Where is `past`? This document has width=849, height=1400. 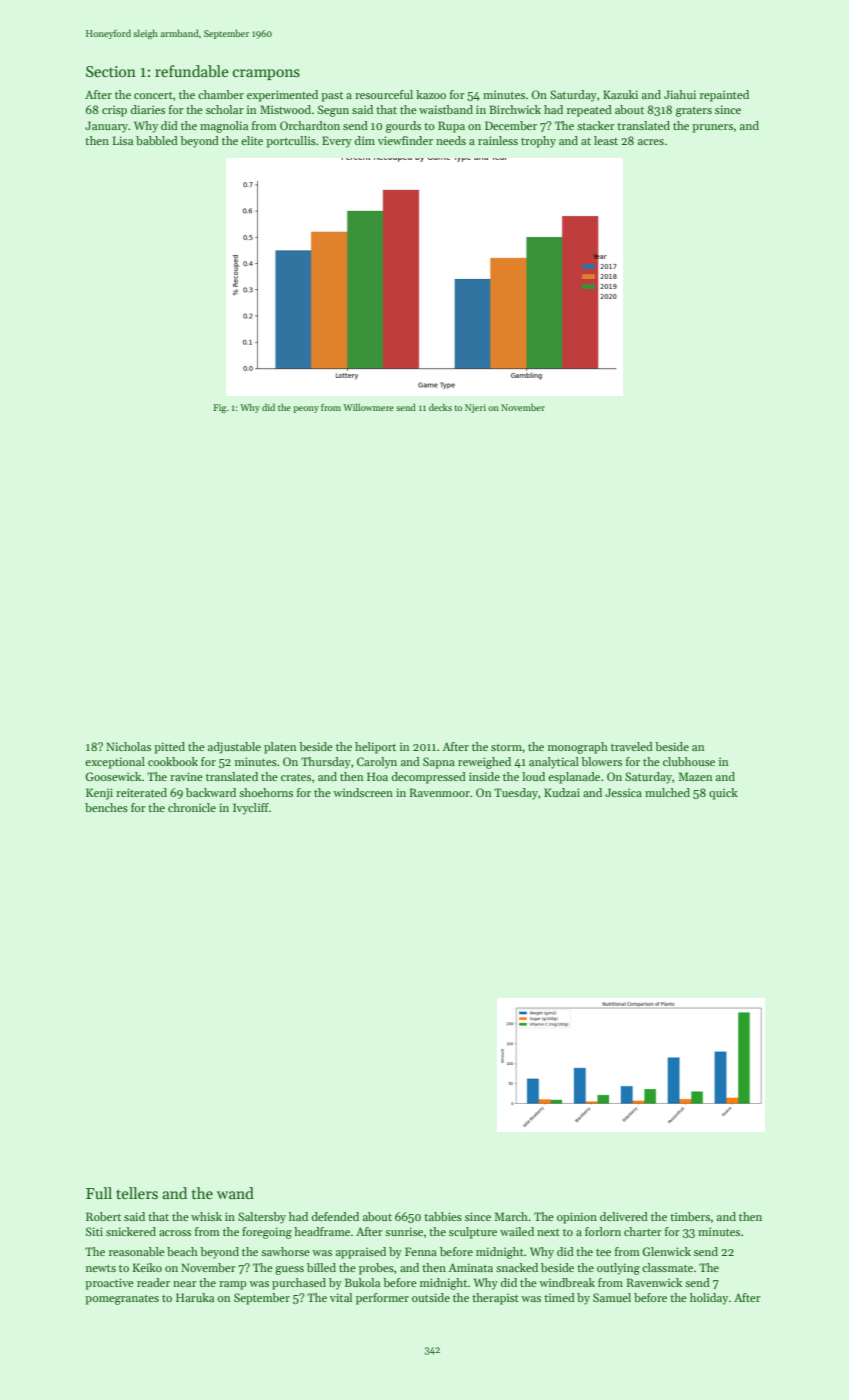 past is located at coordinates (332, 97).
